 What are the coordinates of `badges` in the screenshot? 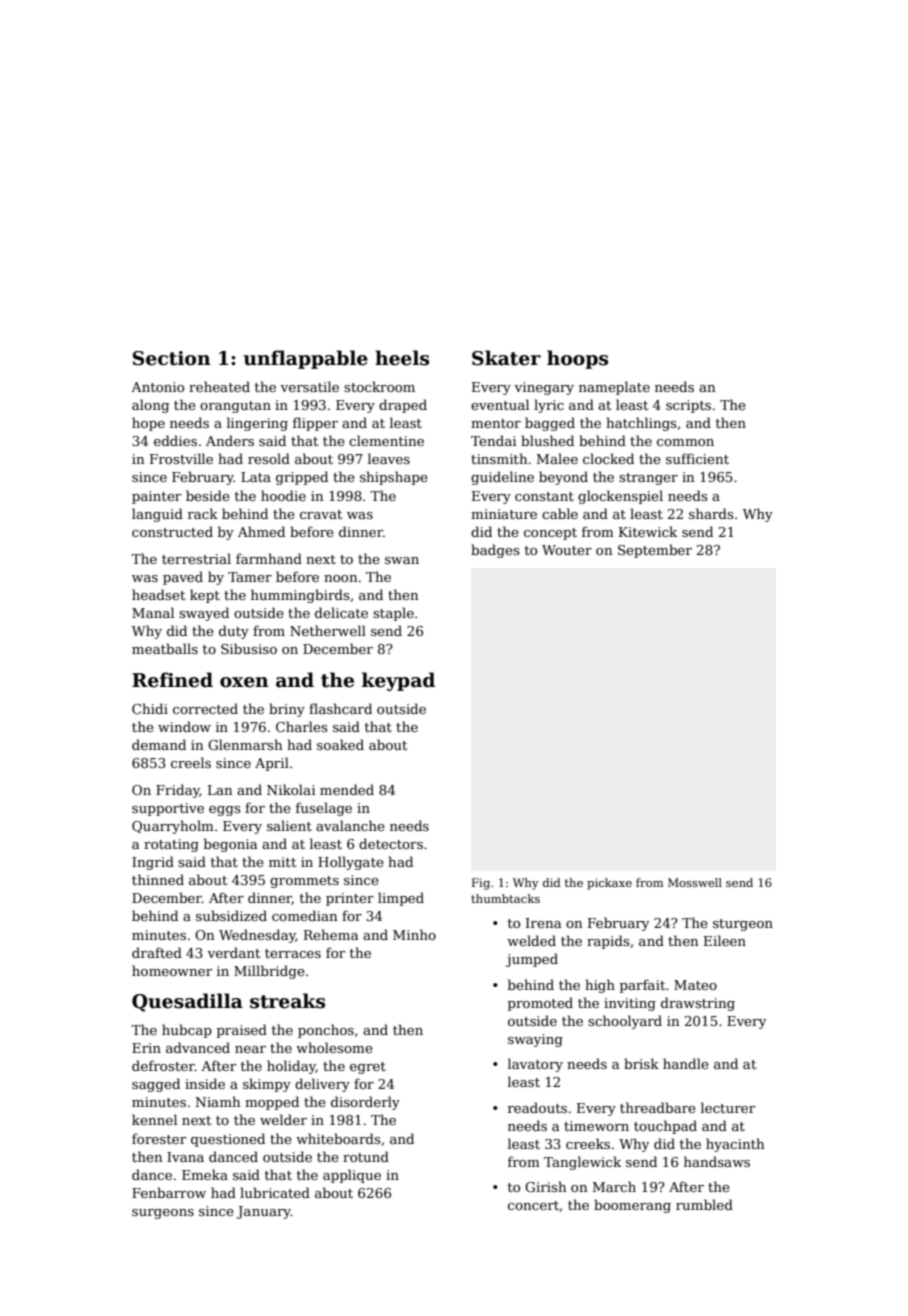 It's located at (495, 551).
